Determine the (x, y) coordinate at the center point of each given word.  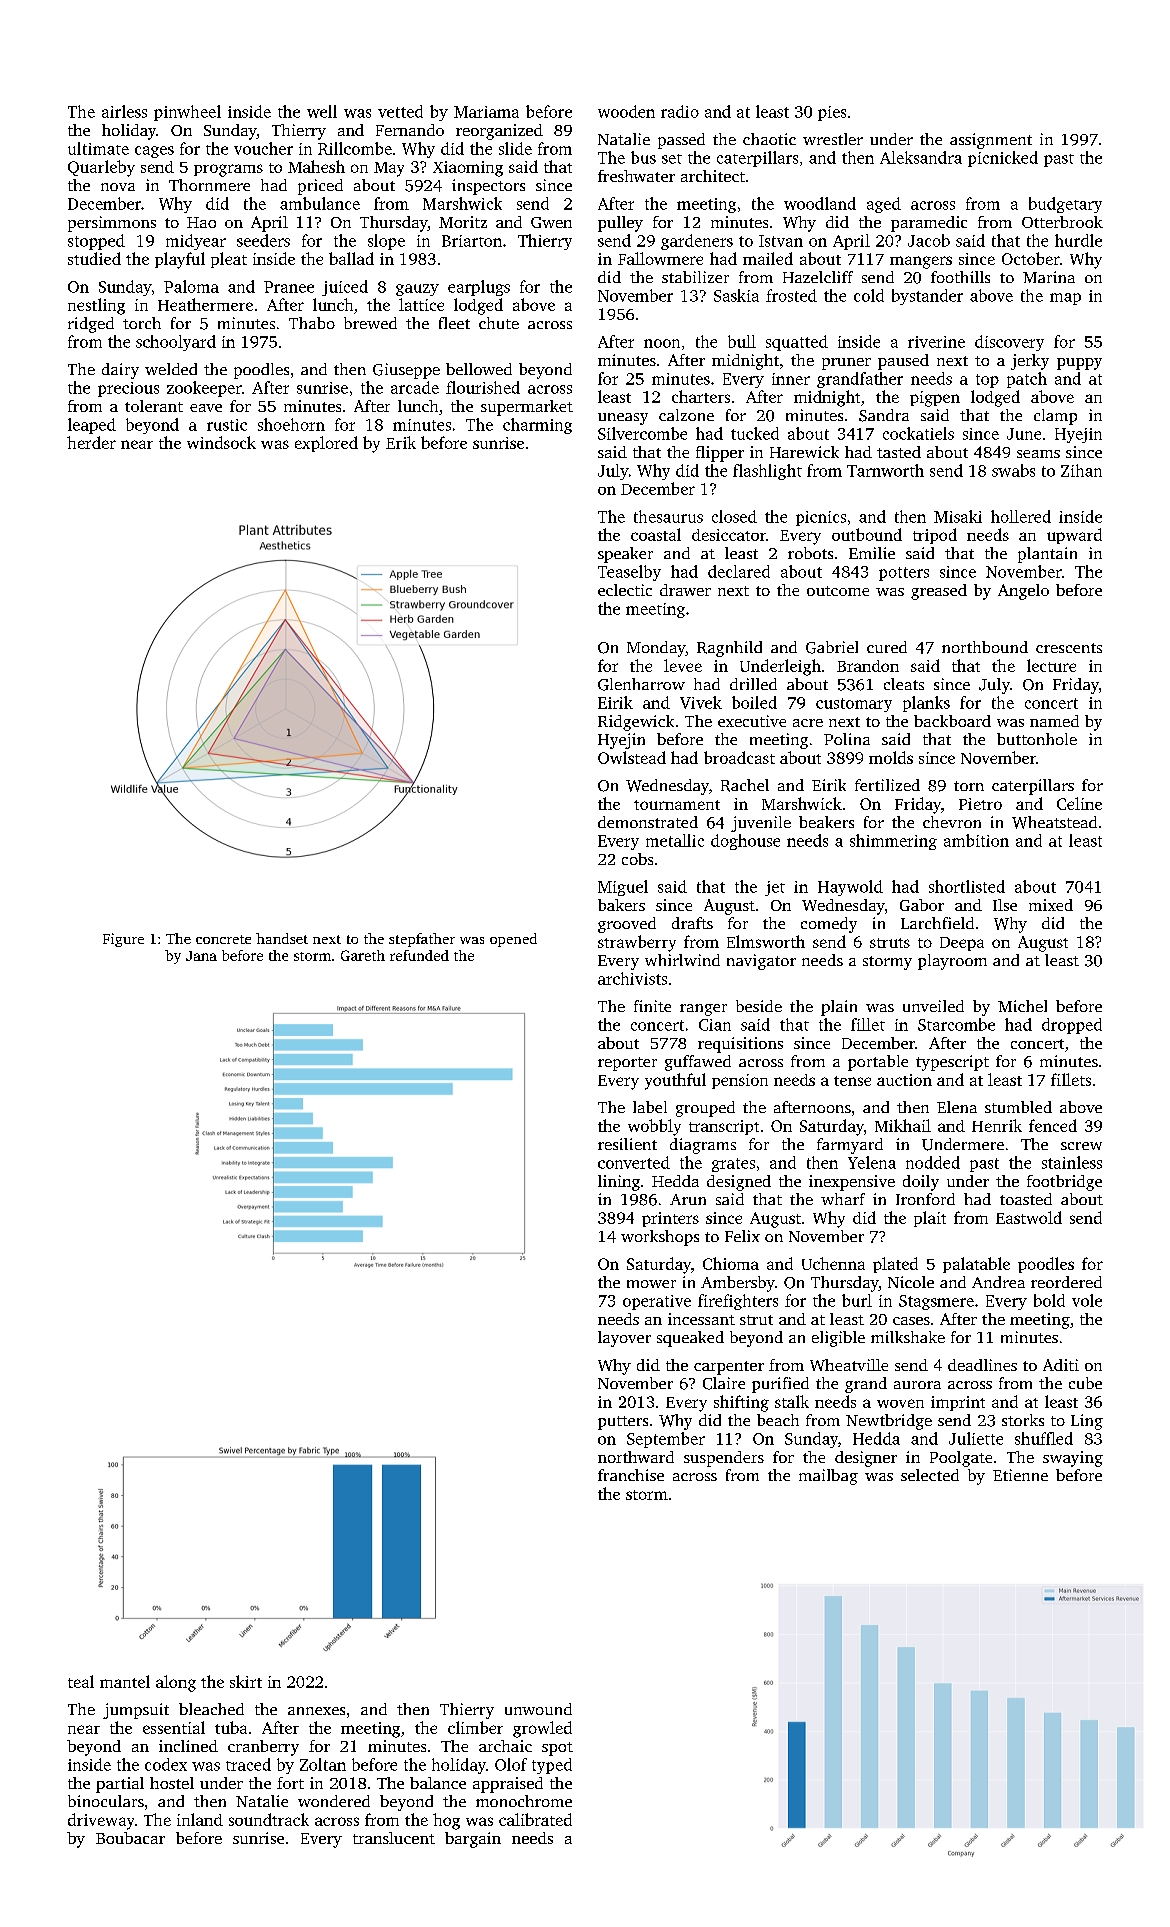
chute (499, 323)
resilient (627, 1144)
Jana (201, 956)
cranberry (263, 1748)
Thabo (312, 323)
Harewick (804, 452)
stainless (1072, 1162)
